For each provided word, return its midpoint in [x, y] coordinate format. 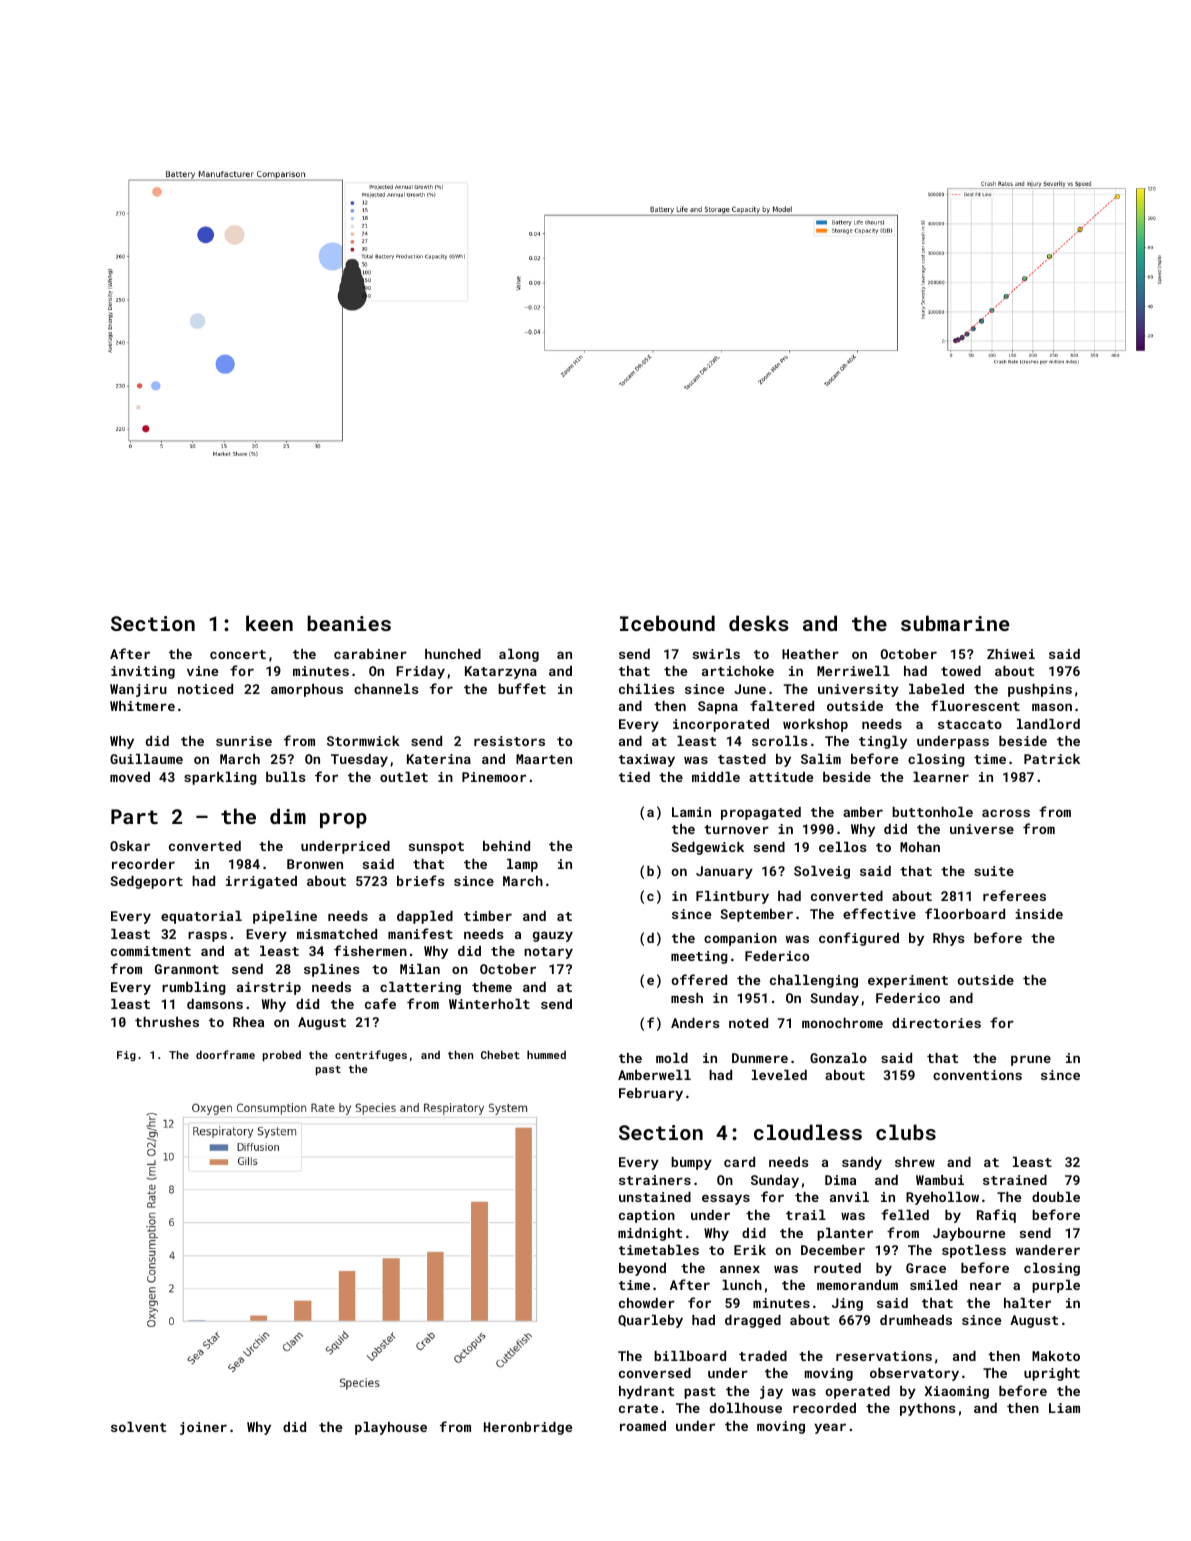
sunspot [436, 848]
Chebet [500, 1054]
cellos [843, 847]
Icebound [667, 623]
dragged [753, 1321]
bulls [286, 777]
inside [1039, 914]
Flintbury [732, 897]
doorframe [225, 1054]
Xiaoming [956, 1392]
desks [759, 623]
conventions [977, 1075]
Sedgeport [146, 882]
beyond [642, 1269]
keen [269, 623]
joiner [203, 1428]
